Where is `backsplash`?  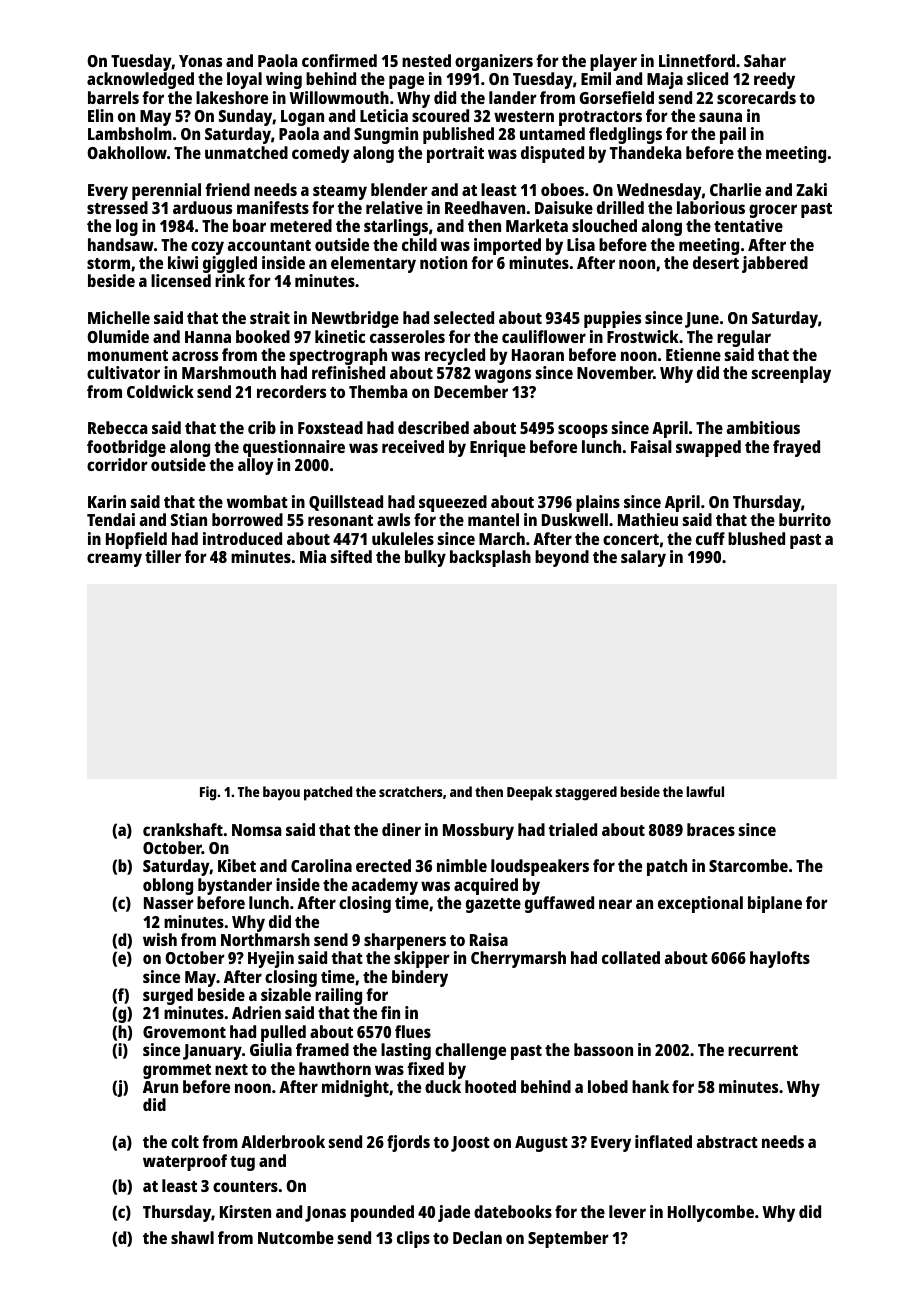 backsplash is located at coordinates (490, 558).
